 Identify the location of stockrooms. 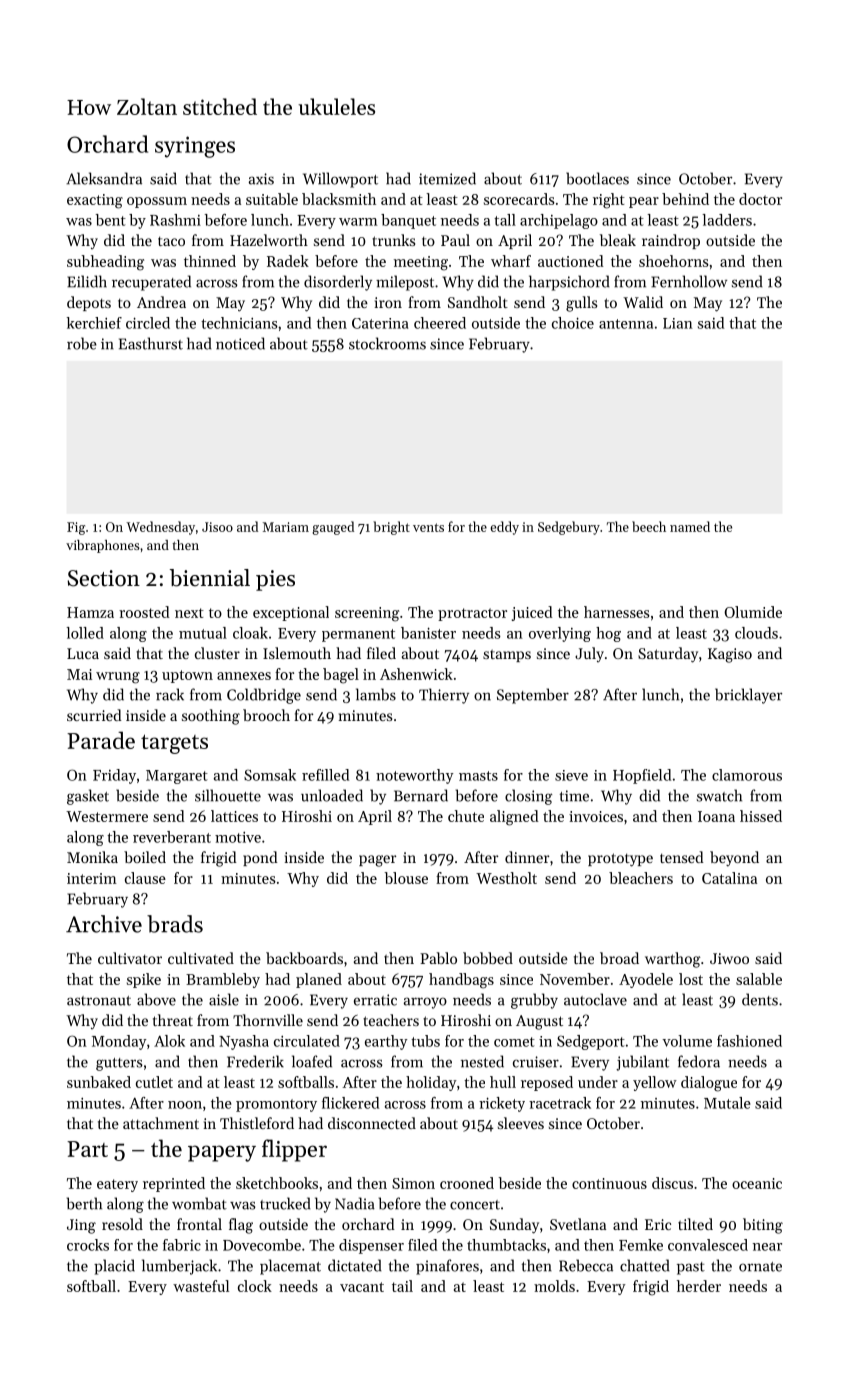
(387, 343).
